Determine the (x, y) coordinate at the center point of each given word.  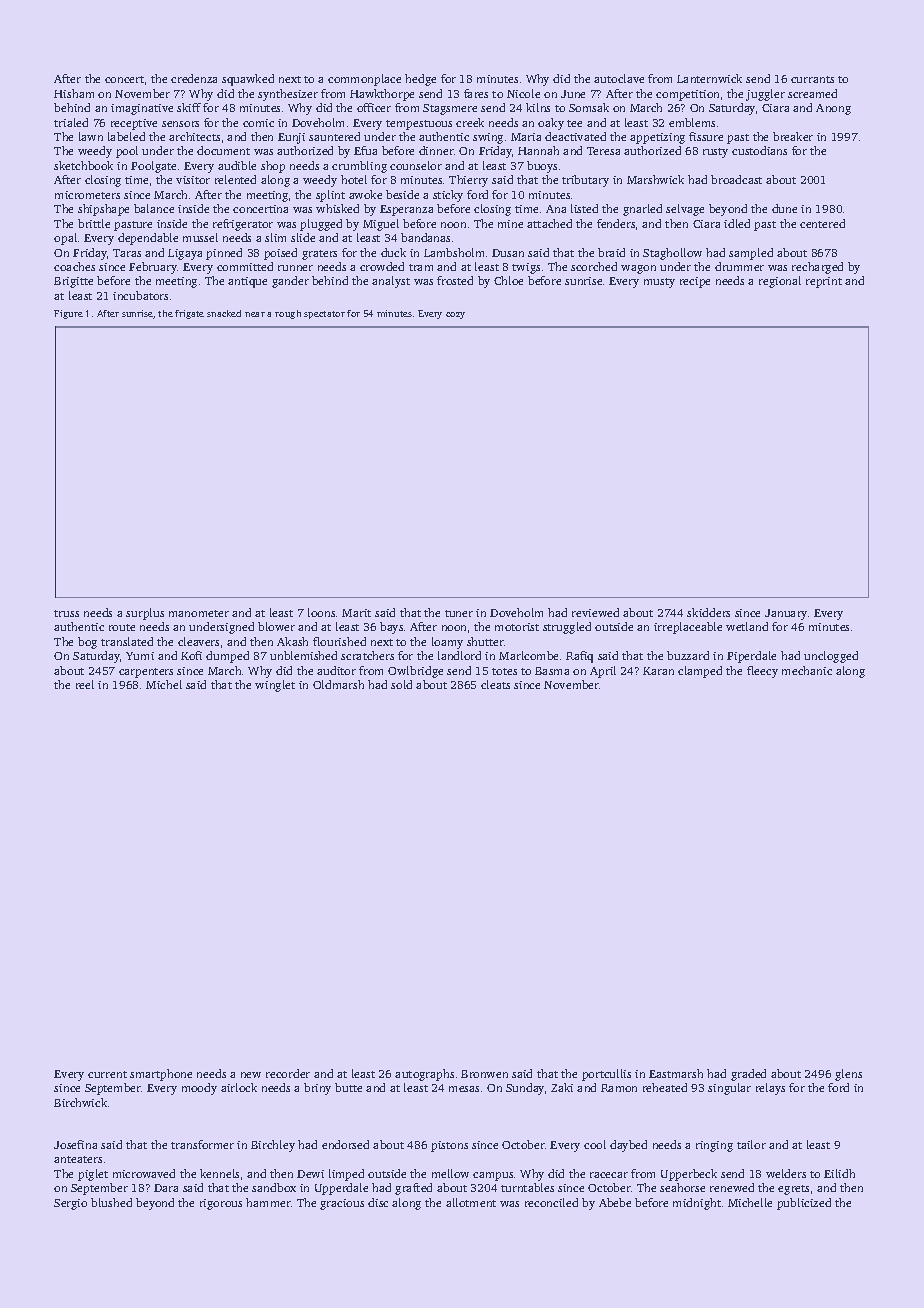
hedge (420, 80)
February (153, 268)
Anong (833, 109)
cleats (495, 684)
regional (780, 282)
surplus (145, 614)
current (107, 1074)
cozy (455, 315)
